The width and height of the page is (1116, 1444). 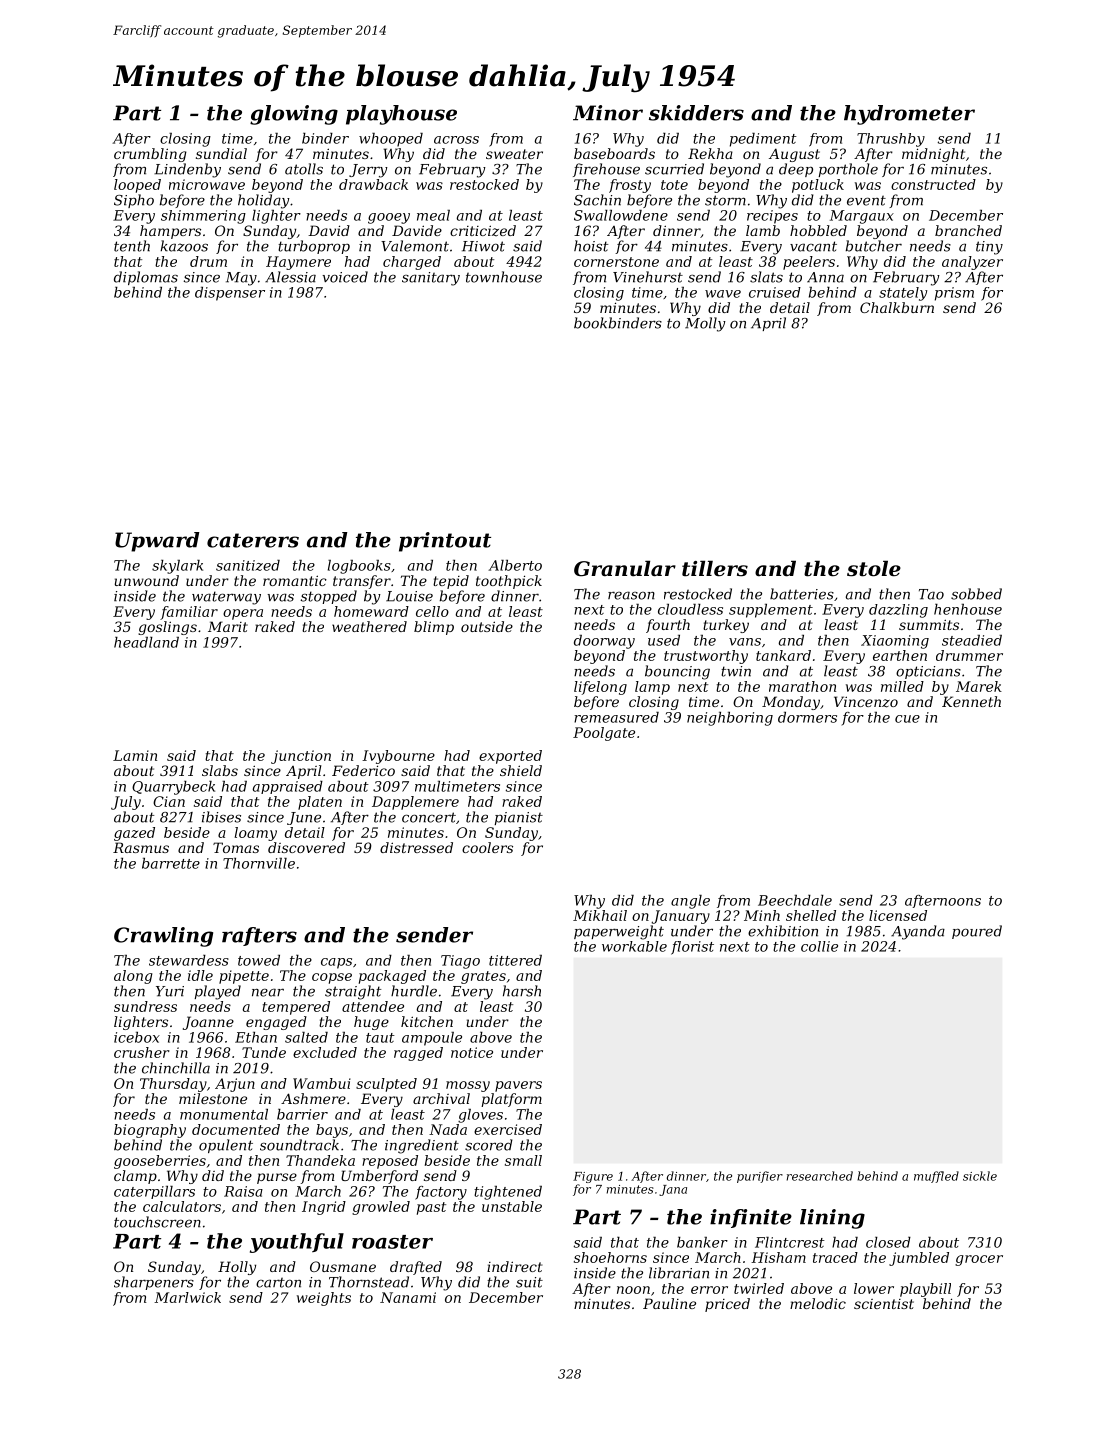 I want to click on straight, so click(x=353, y=992).
